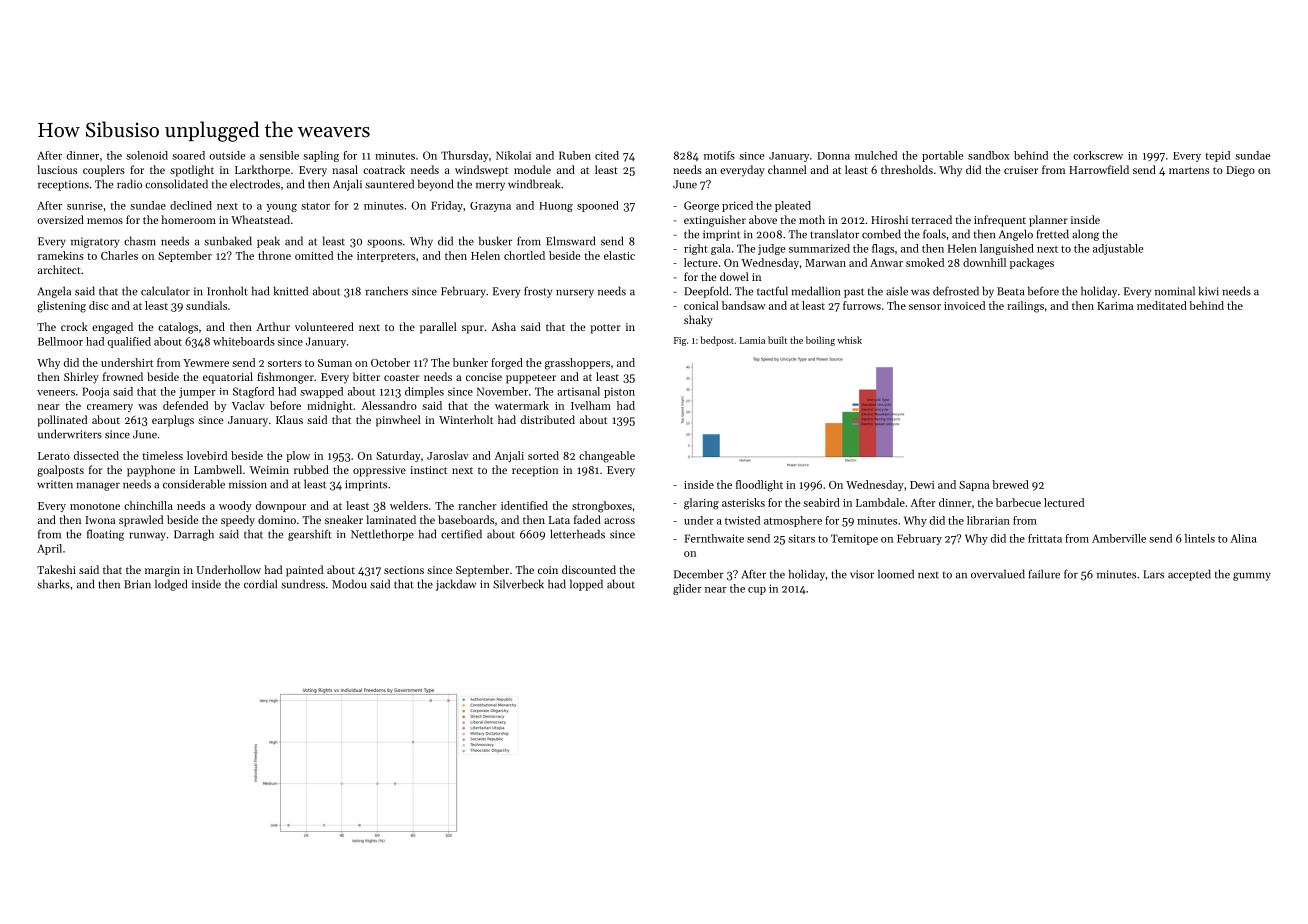  Describe the element at coordinates (1243, 538) in the screenshot. I see `Alina` at that location.
